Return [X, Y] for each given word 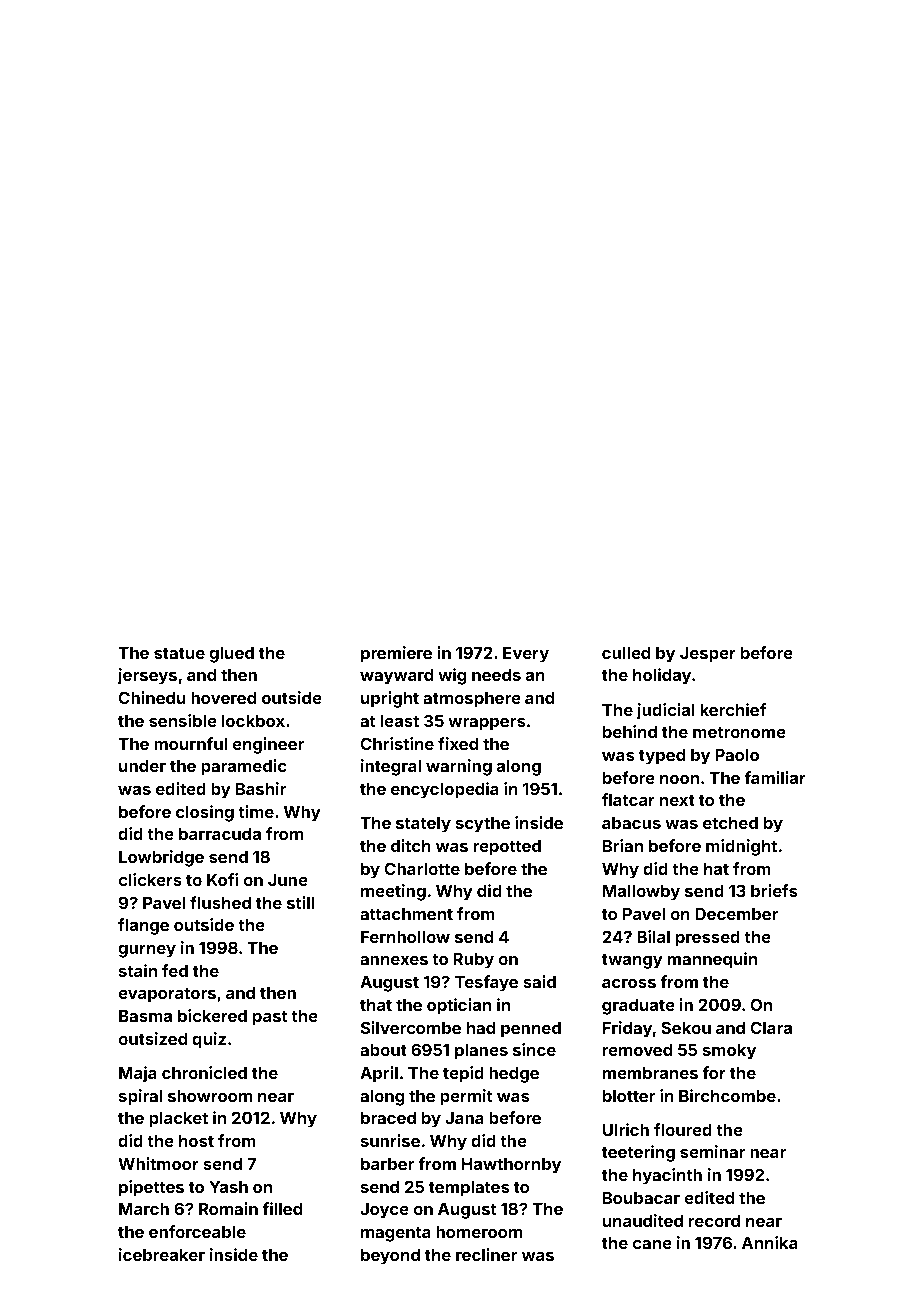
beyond [390, 1257]
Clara [771, 1027]
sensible [183, 720]
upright [390, 699]
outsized [152, 1038]
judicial [665, 711]
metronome [739, 732]
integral [391, 767]
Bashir [261, 788]
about [383, 1050]
